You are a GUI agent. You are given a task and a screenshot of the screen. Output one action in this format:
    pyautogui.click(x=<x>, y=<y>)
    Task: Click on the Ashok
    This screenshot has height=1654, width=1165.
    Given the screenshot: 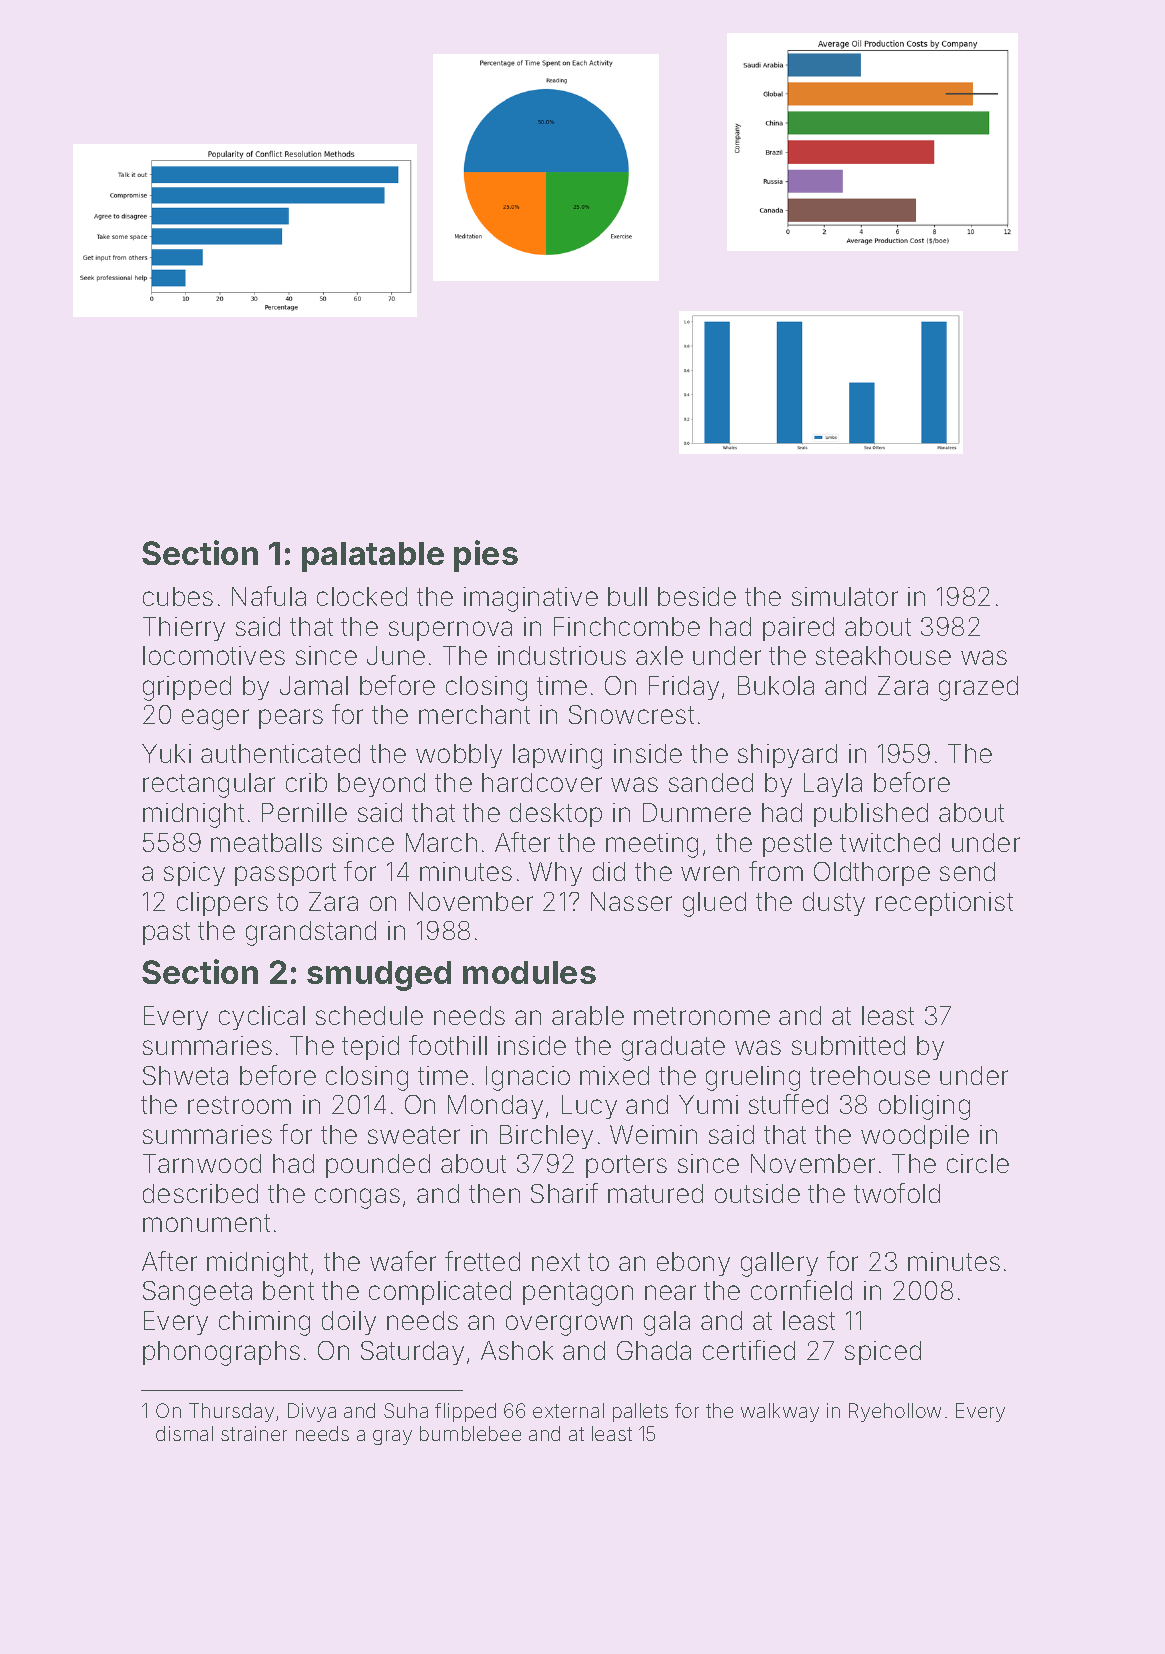 What is the action you would take?
    pyautogui.click(x=517, y=1350)
